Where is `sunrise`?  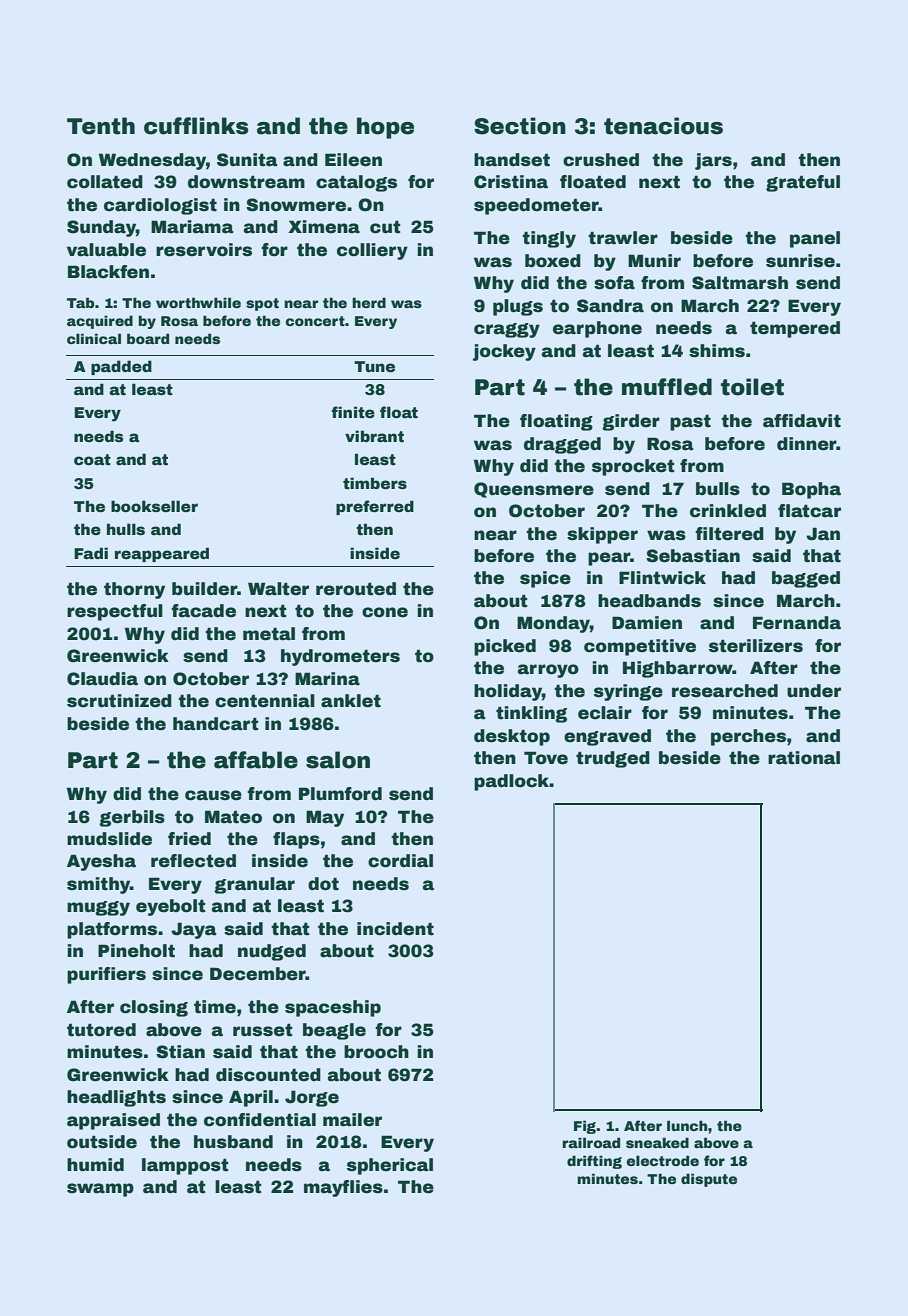
sunrise is located at coordinates (800, 261).
